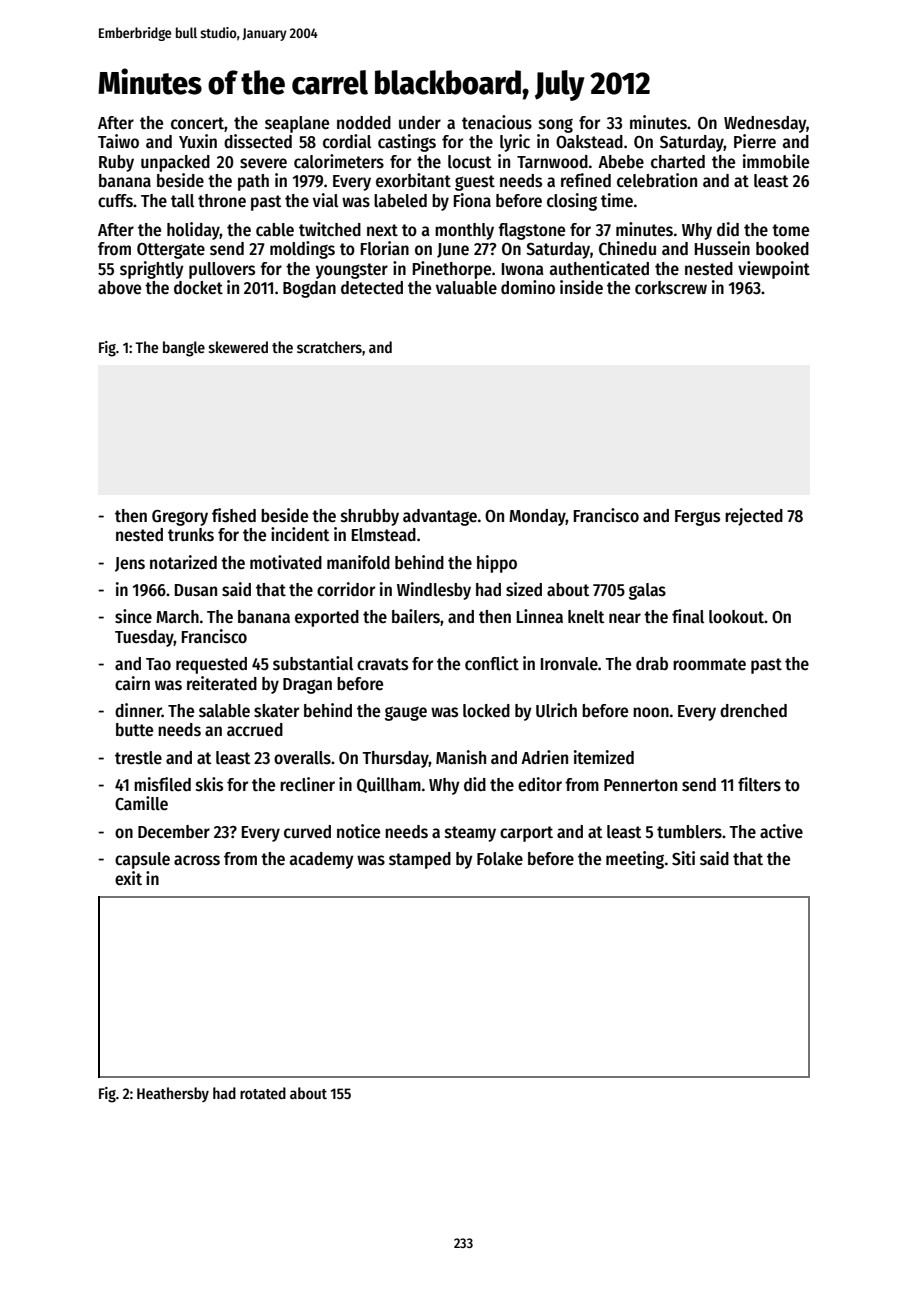 The image size is (908, 1316). Describe the element at coordinates (589, 142) in the document. I see `Oakstead` at that location.
